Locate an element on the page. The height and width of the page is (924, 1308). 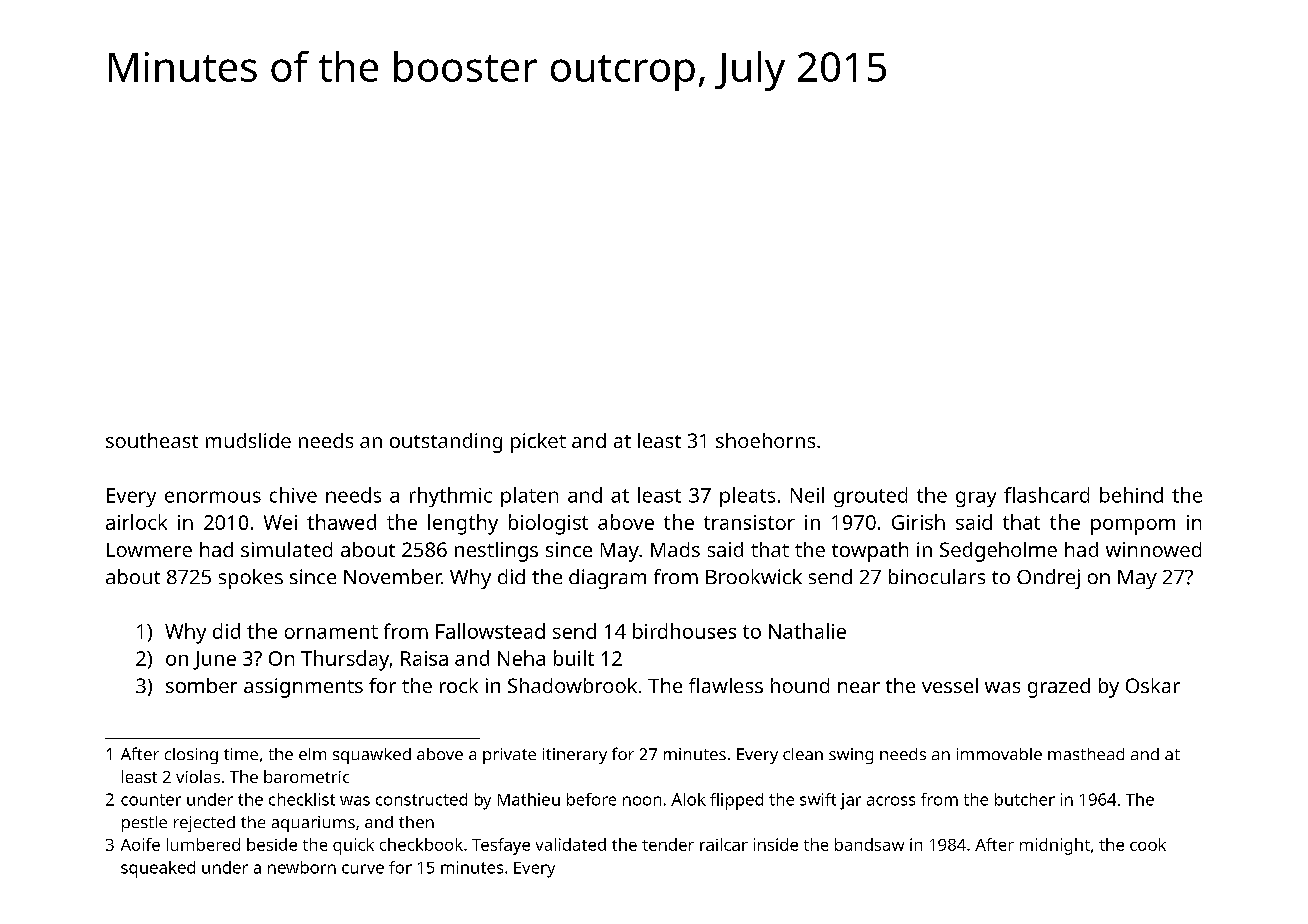
clean is located at coordinates (803, 754).
